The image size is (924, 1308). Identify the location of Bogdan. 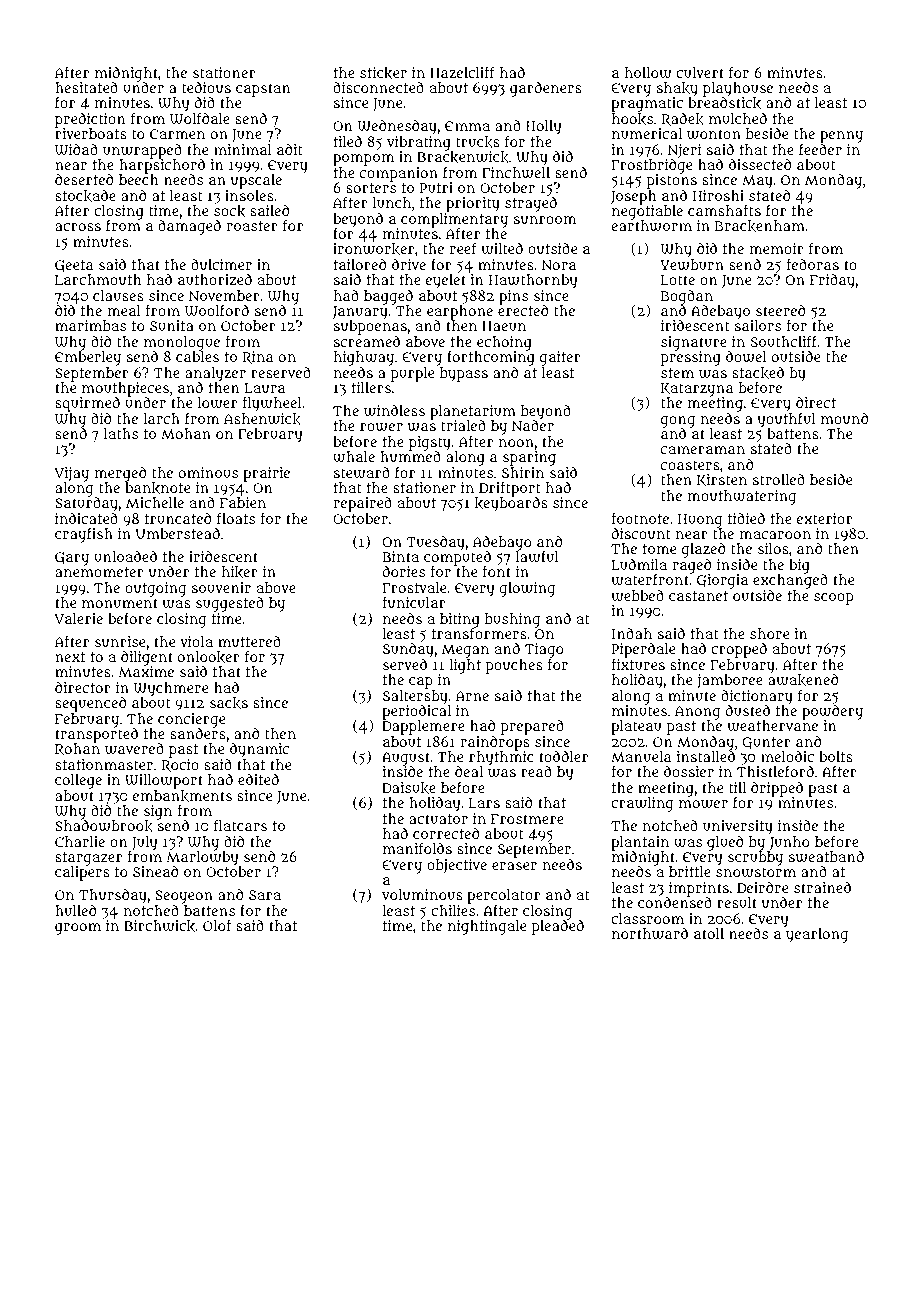
(687, 297).
